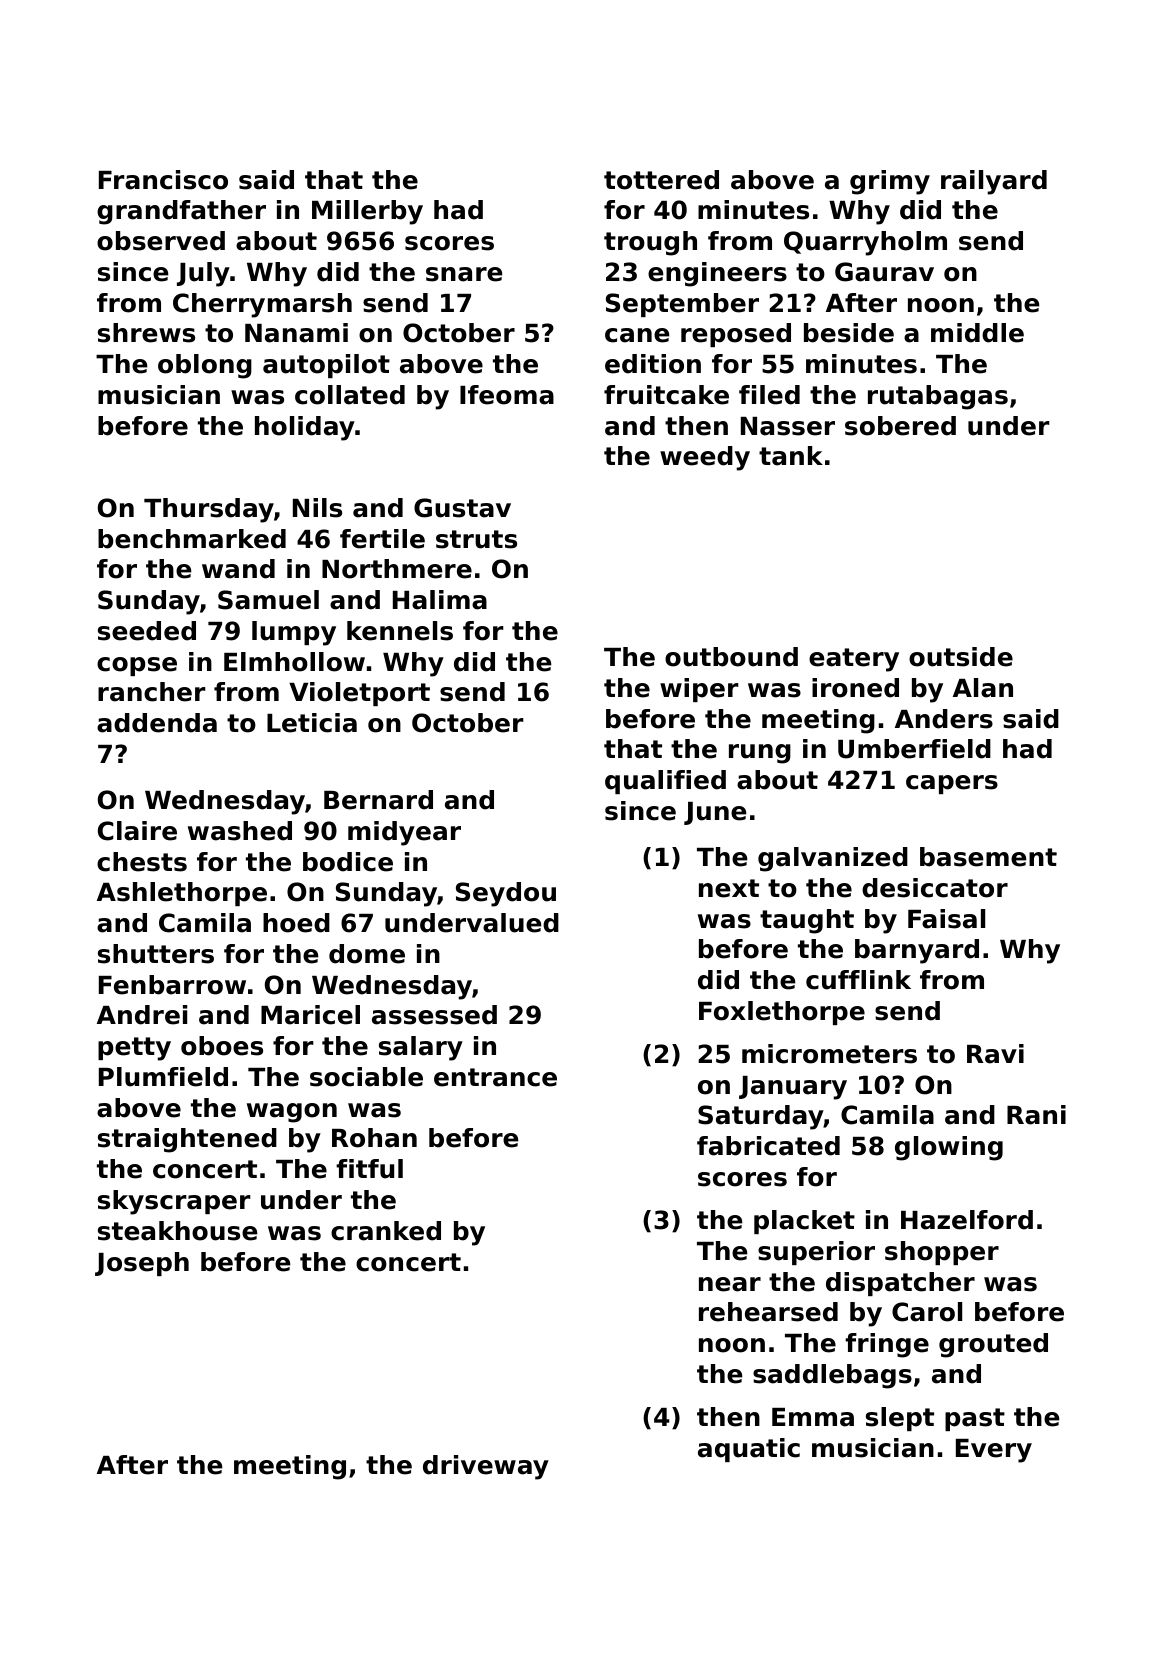 The height and width of the screenshot is (1654, 1165). Describe the element at coordinates (917, 951) in the screenshot. I see `barnyard` at that location.
